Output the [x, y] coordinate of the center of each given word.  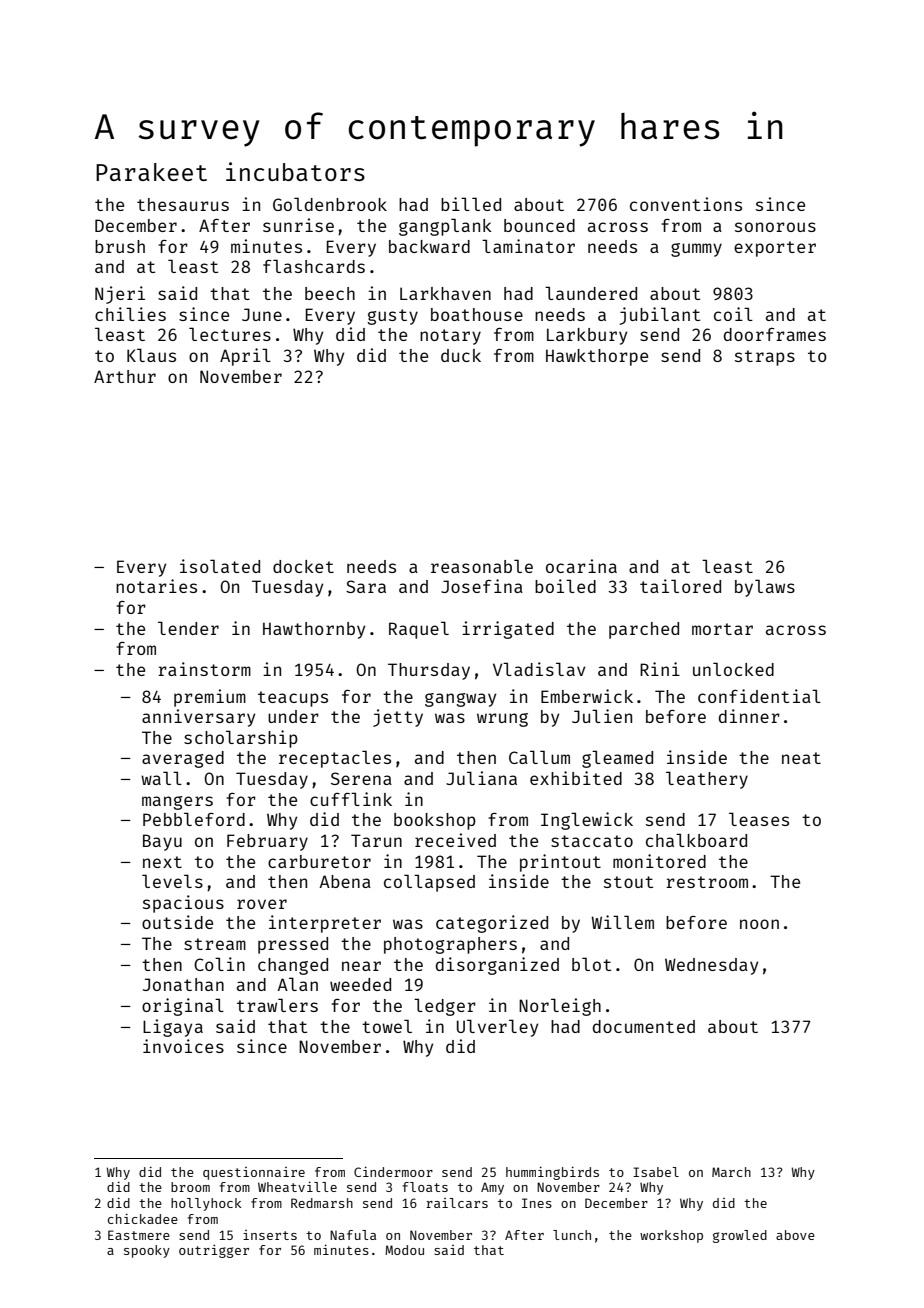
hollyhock [206, 1204]
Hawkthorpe [597, 357]
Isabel [656, 1172]
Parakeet [151, 172]
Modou [404, 1250]
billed [471, 204]
